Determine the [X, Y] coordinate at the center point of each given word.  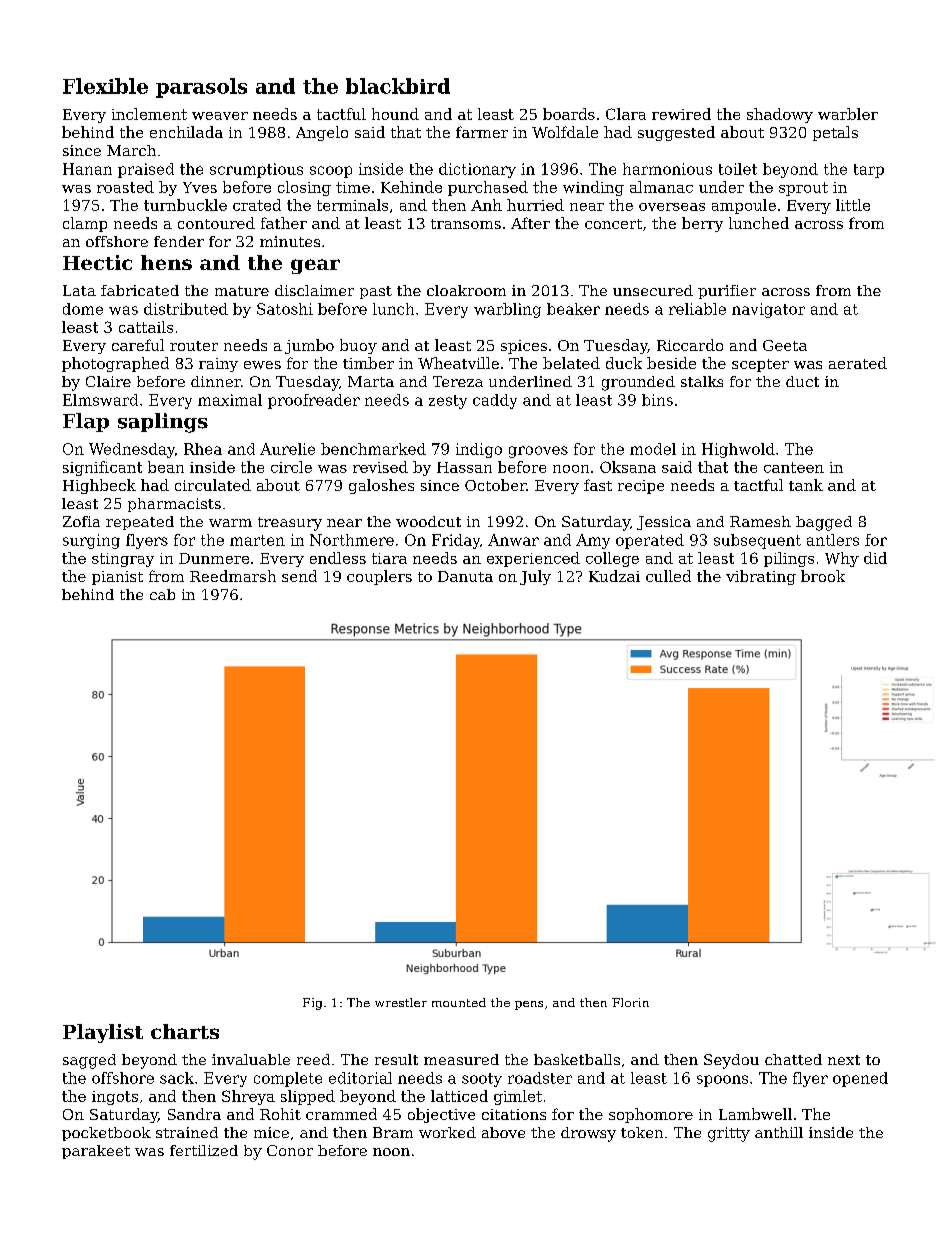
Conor [290, 1150]
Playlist [103, 1033]
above [503, 1132]
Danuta [465, 576]
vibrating [761, 577]
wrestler [401, 1002]
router [194, 346]
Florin [630, 1002]
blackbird [398, 86]
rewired [681, 114]
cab [162, 594]
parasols [201, 88]
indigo [479, 450]
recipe [641, 487]
